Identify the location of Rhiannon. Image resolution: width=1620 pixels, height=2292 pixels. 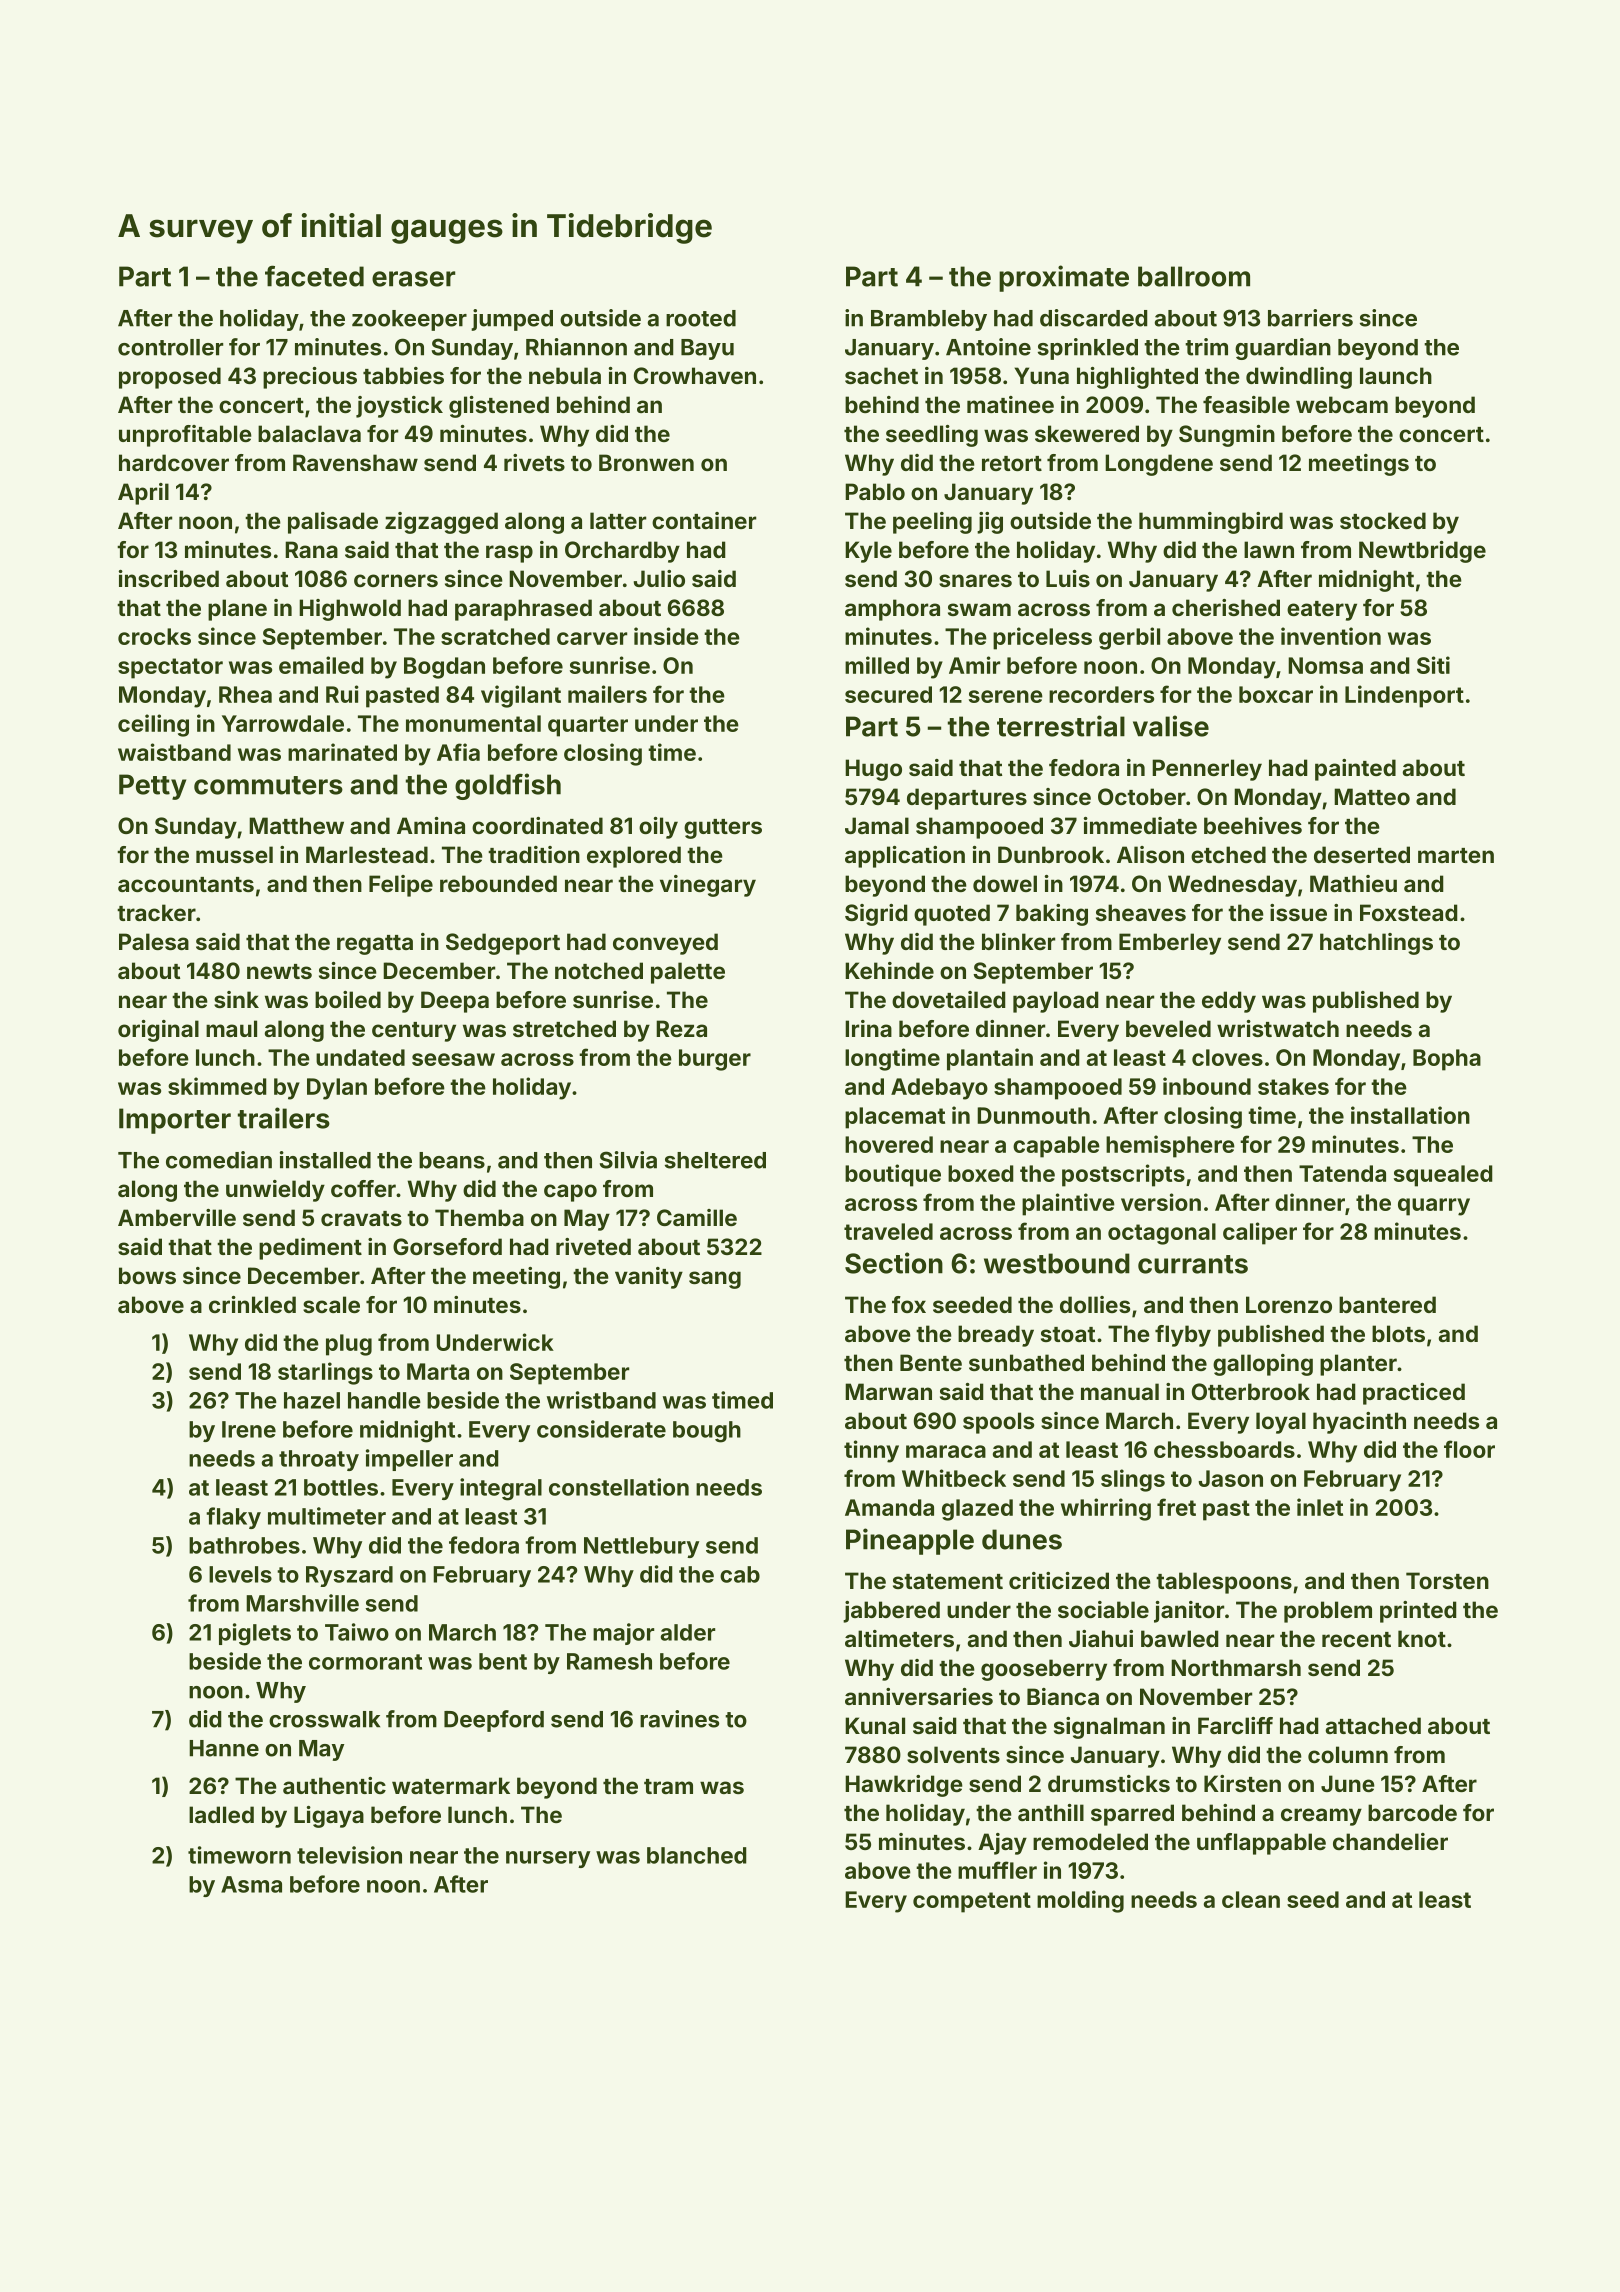
(576, 347).
